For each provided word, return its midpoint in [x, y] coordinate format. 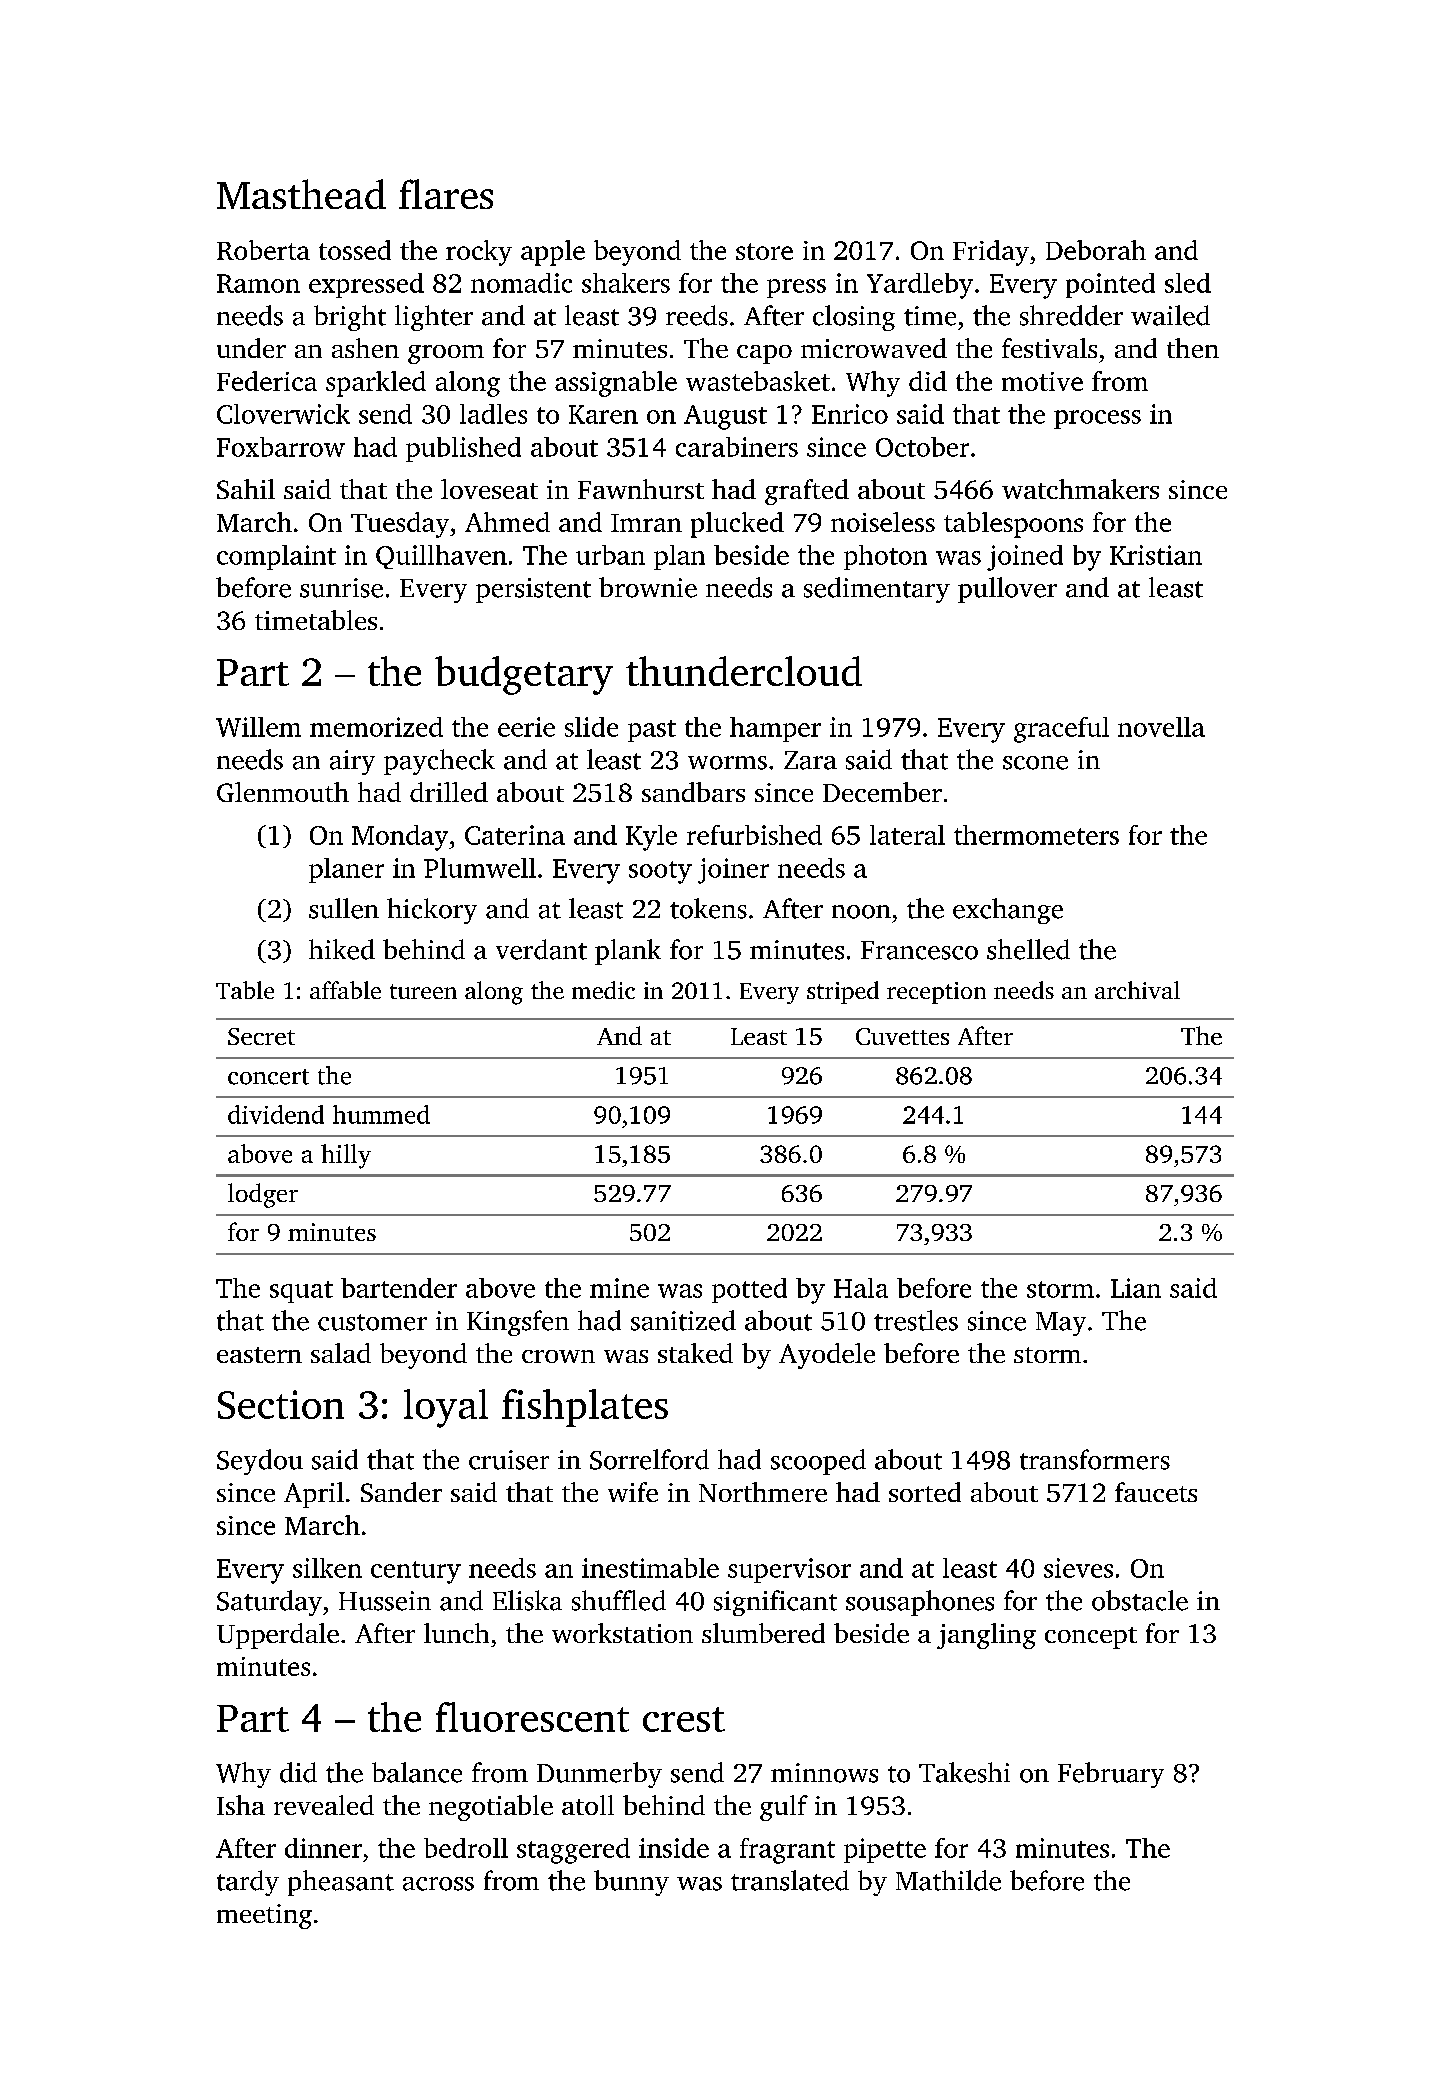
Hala [861, 1288]
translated [790, 1880]
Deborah [1096, 250]
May [1061, 1324]
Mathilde [948, 1880]
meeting [264, 1916]
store [764, 251]
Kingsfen [518, 1323]
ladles [493, 414]
